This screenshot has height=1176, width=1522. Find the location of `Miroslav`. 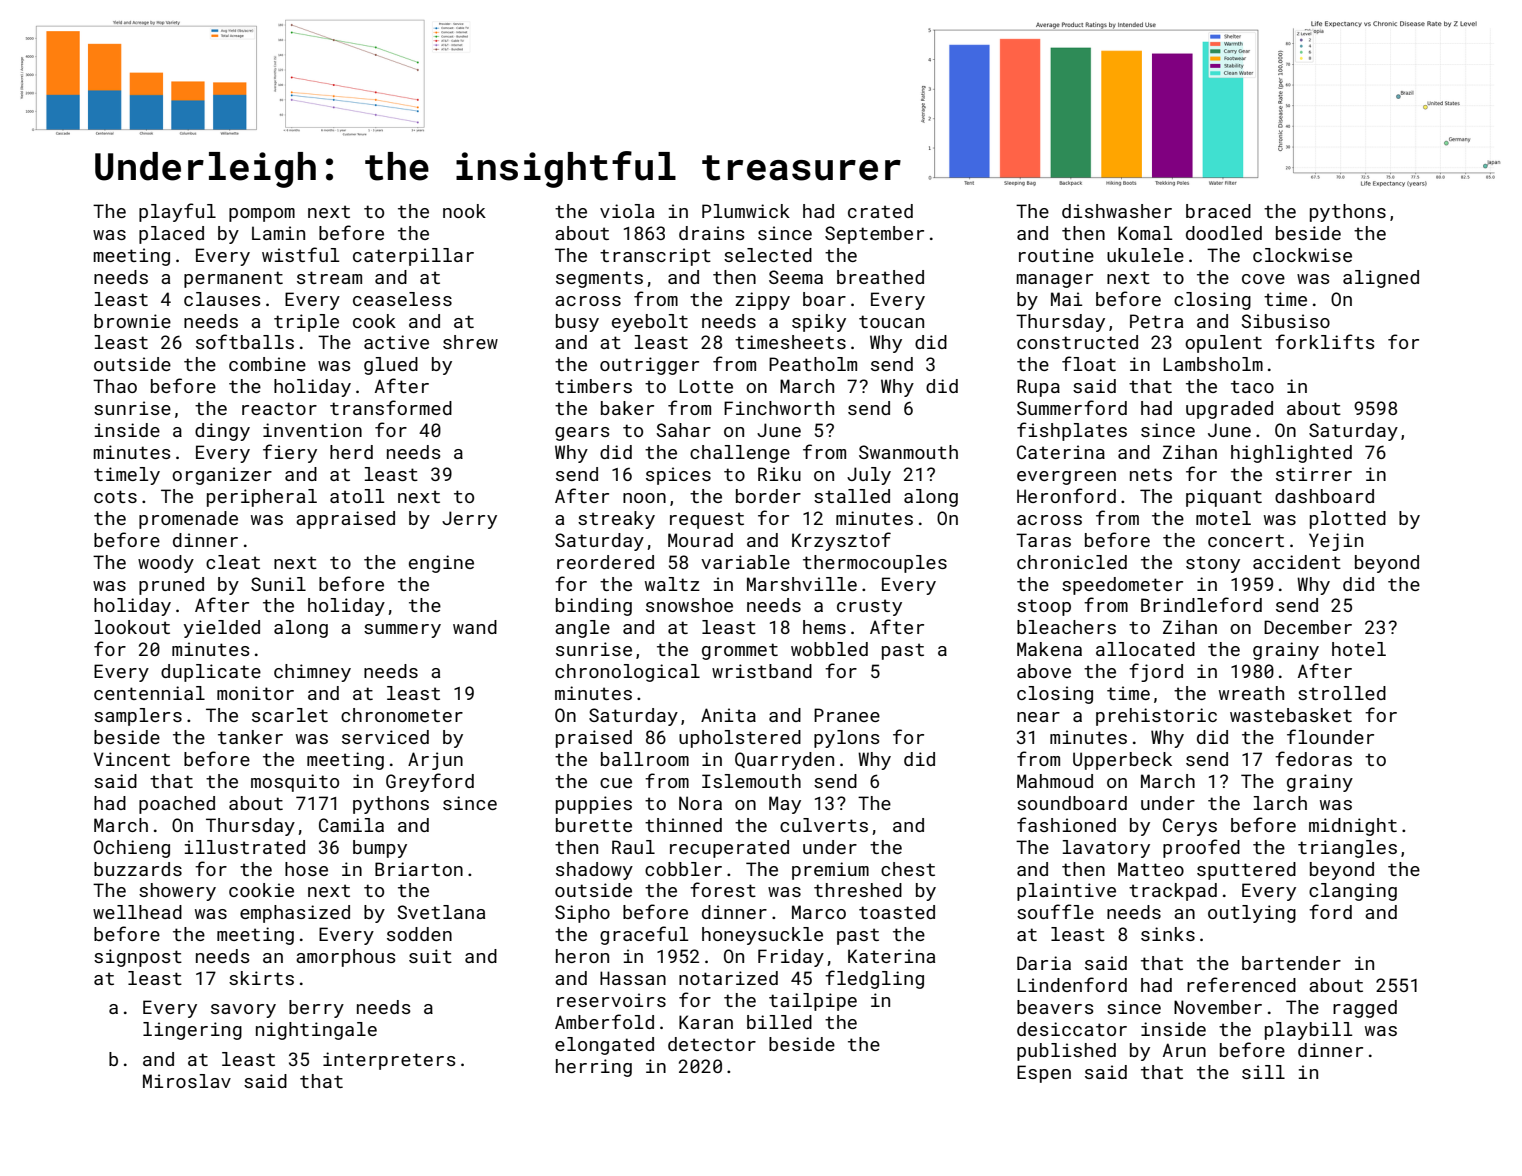

Miroslav is located at coordinates (187, 1081).
